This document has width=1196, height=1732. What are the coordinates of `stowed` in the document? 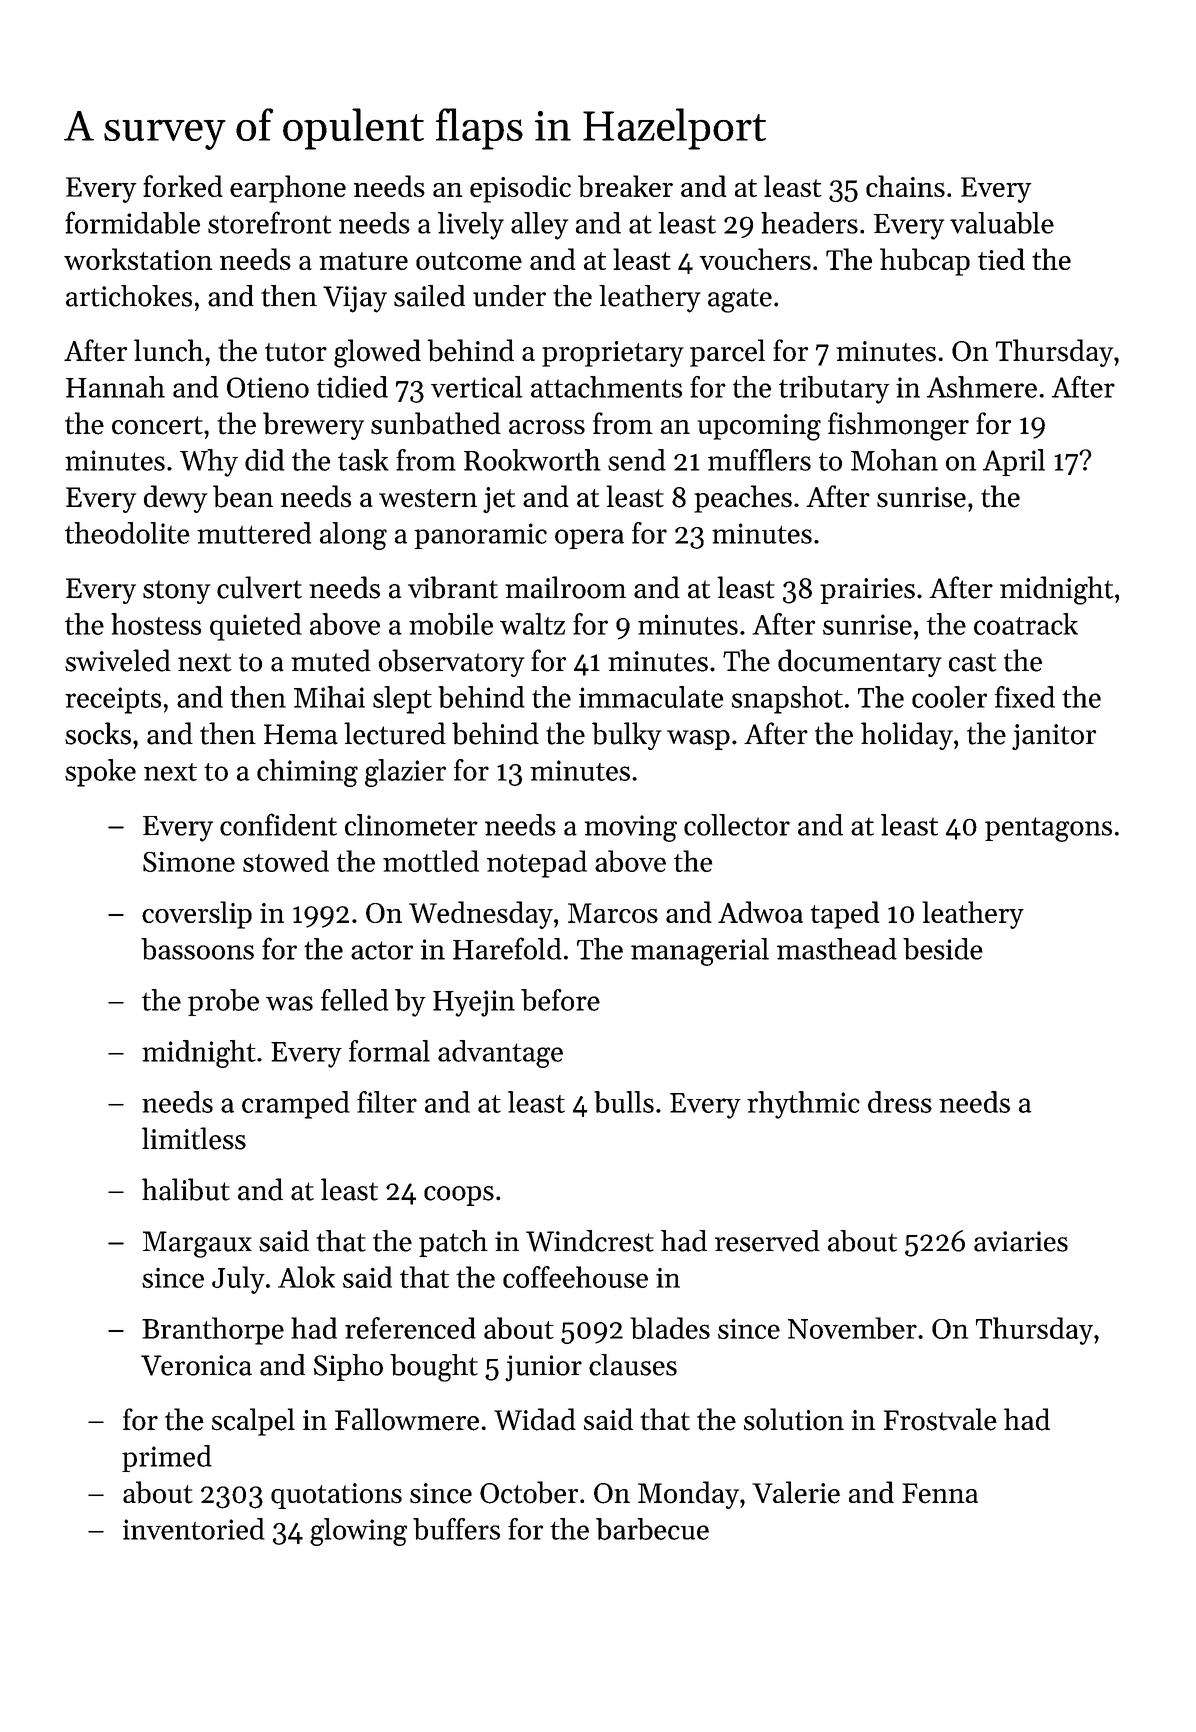 It's located at (286, 861).
